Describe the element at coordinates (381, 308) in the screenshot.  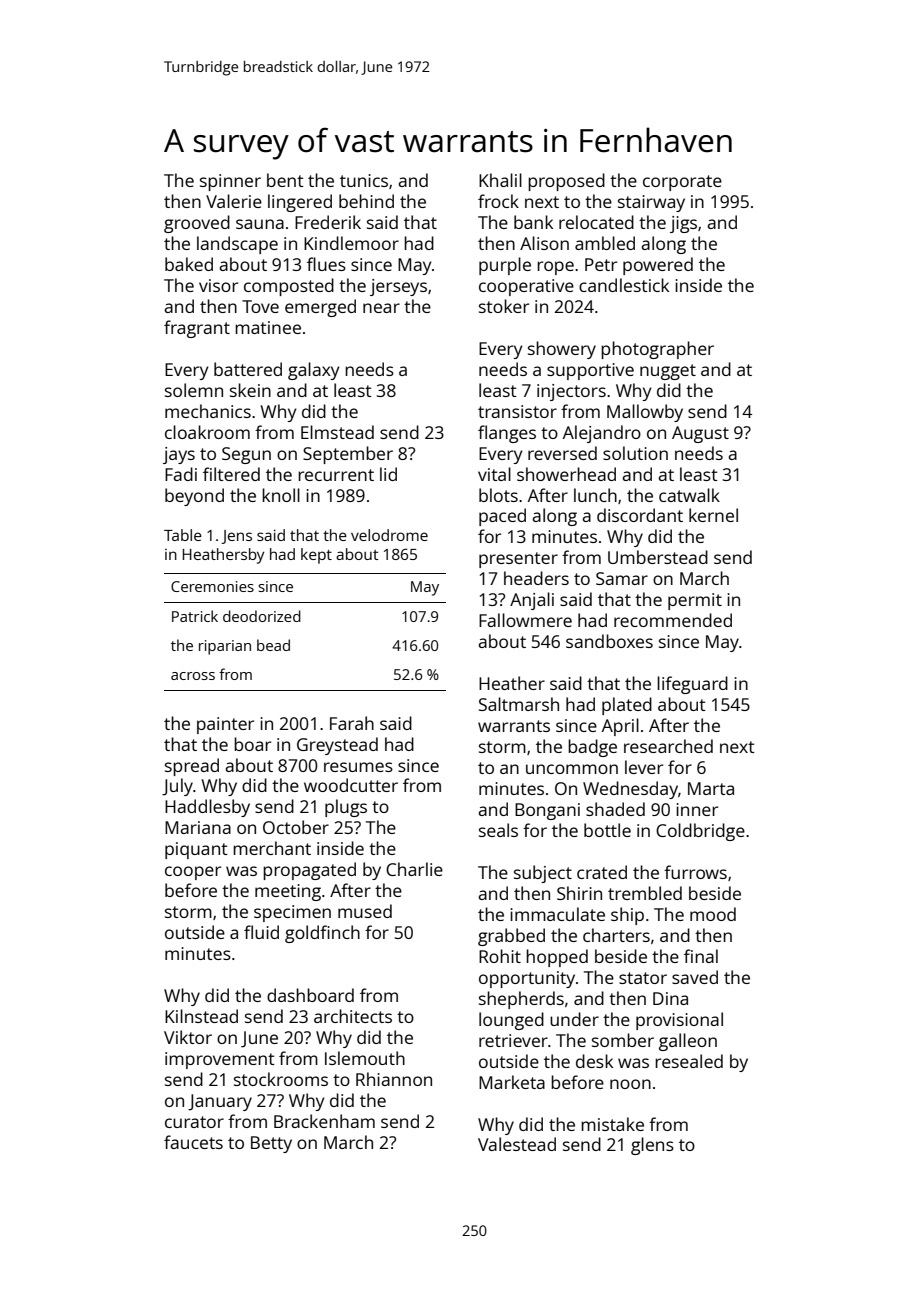
I see `near` at that location.
